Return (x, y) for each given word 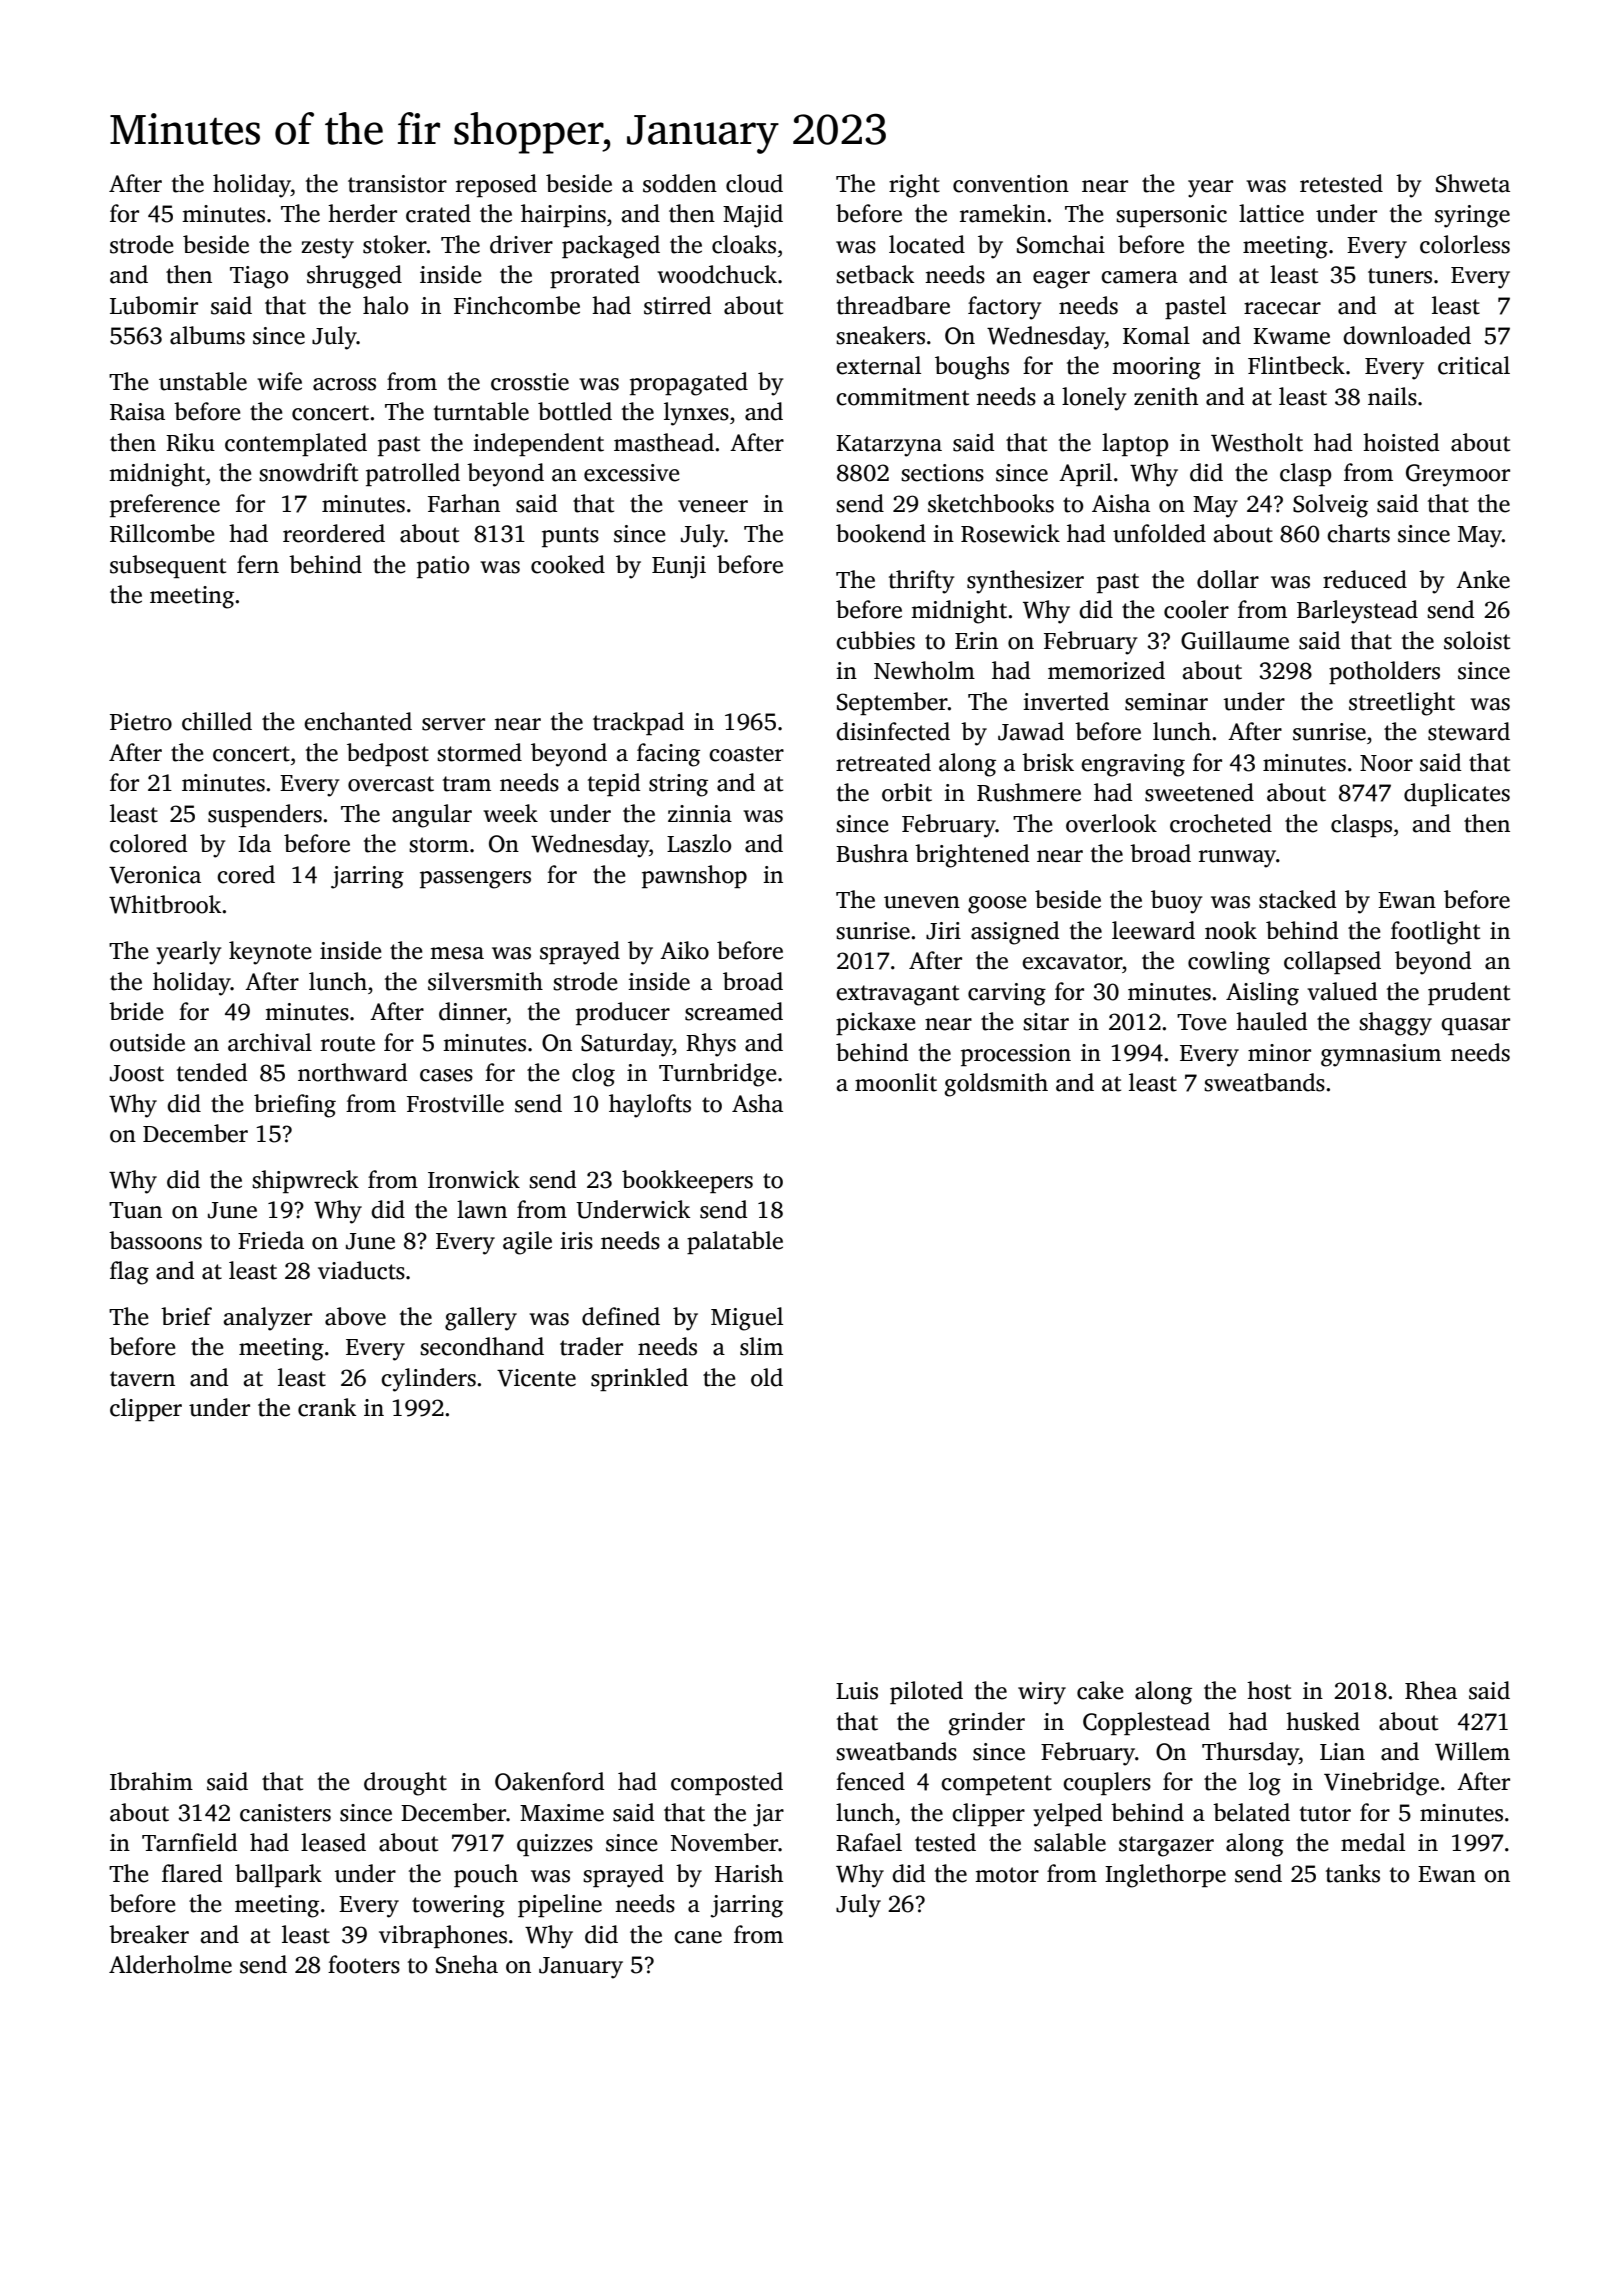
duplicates (1457, 794)
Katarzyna (889, 446)
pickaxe (876, 1023)
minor (1279, 1053)
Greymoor (1458, 475)
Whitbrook (165, 904)
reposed (496, 185)
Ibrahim (151, 1781)
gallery (481, 1319)
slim (761, 1346)
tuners (1400, 276)
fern (258, 564)
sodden (680, 183)
